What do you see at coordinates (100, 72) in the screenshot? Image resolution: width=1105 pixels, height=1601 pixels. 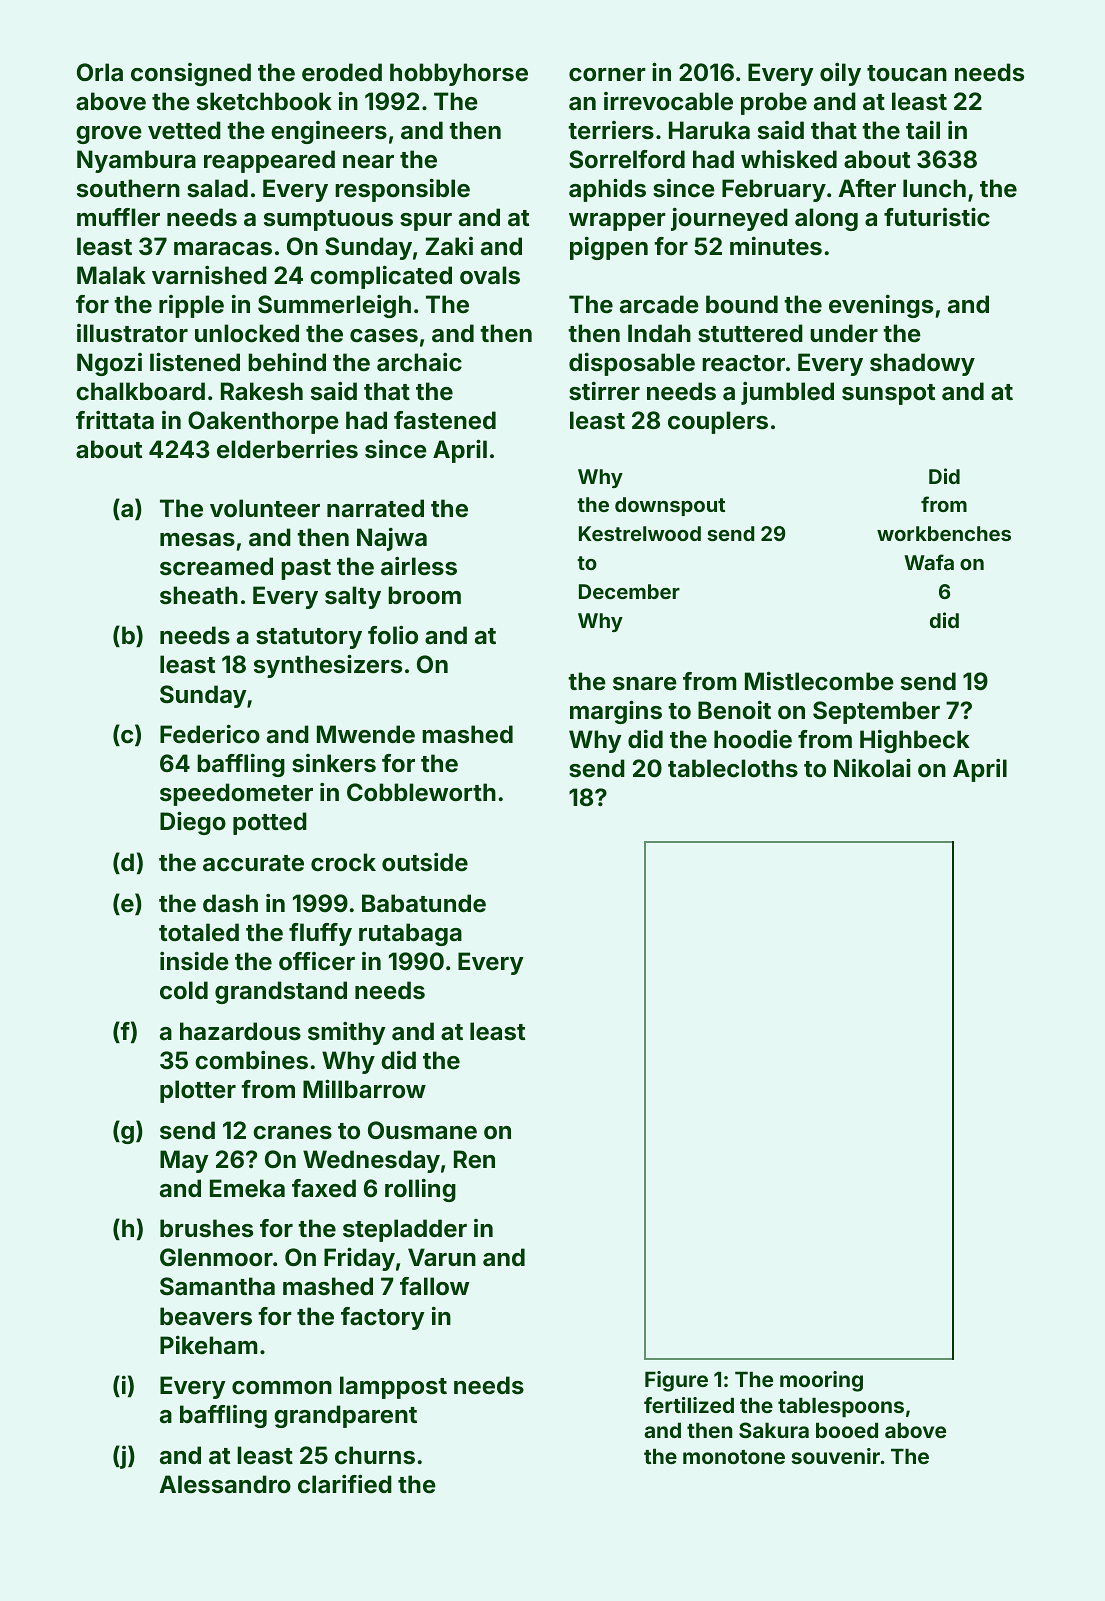 I see `Orla` at bounding box center [100, 72].
